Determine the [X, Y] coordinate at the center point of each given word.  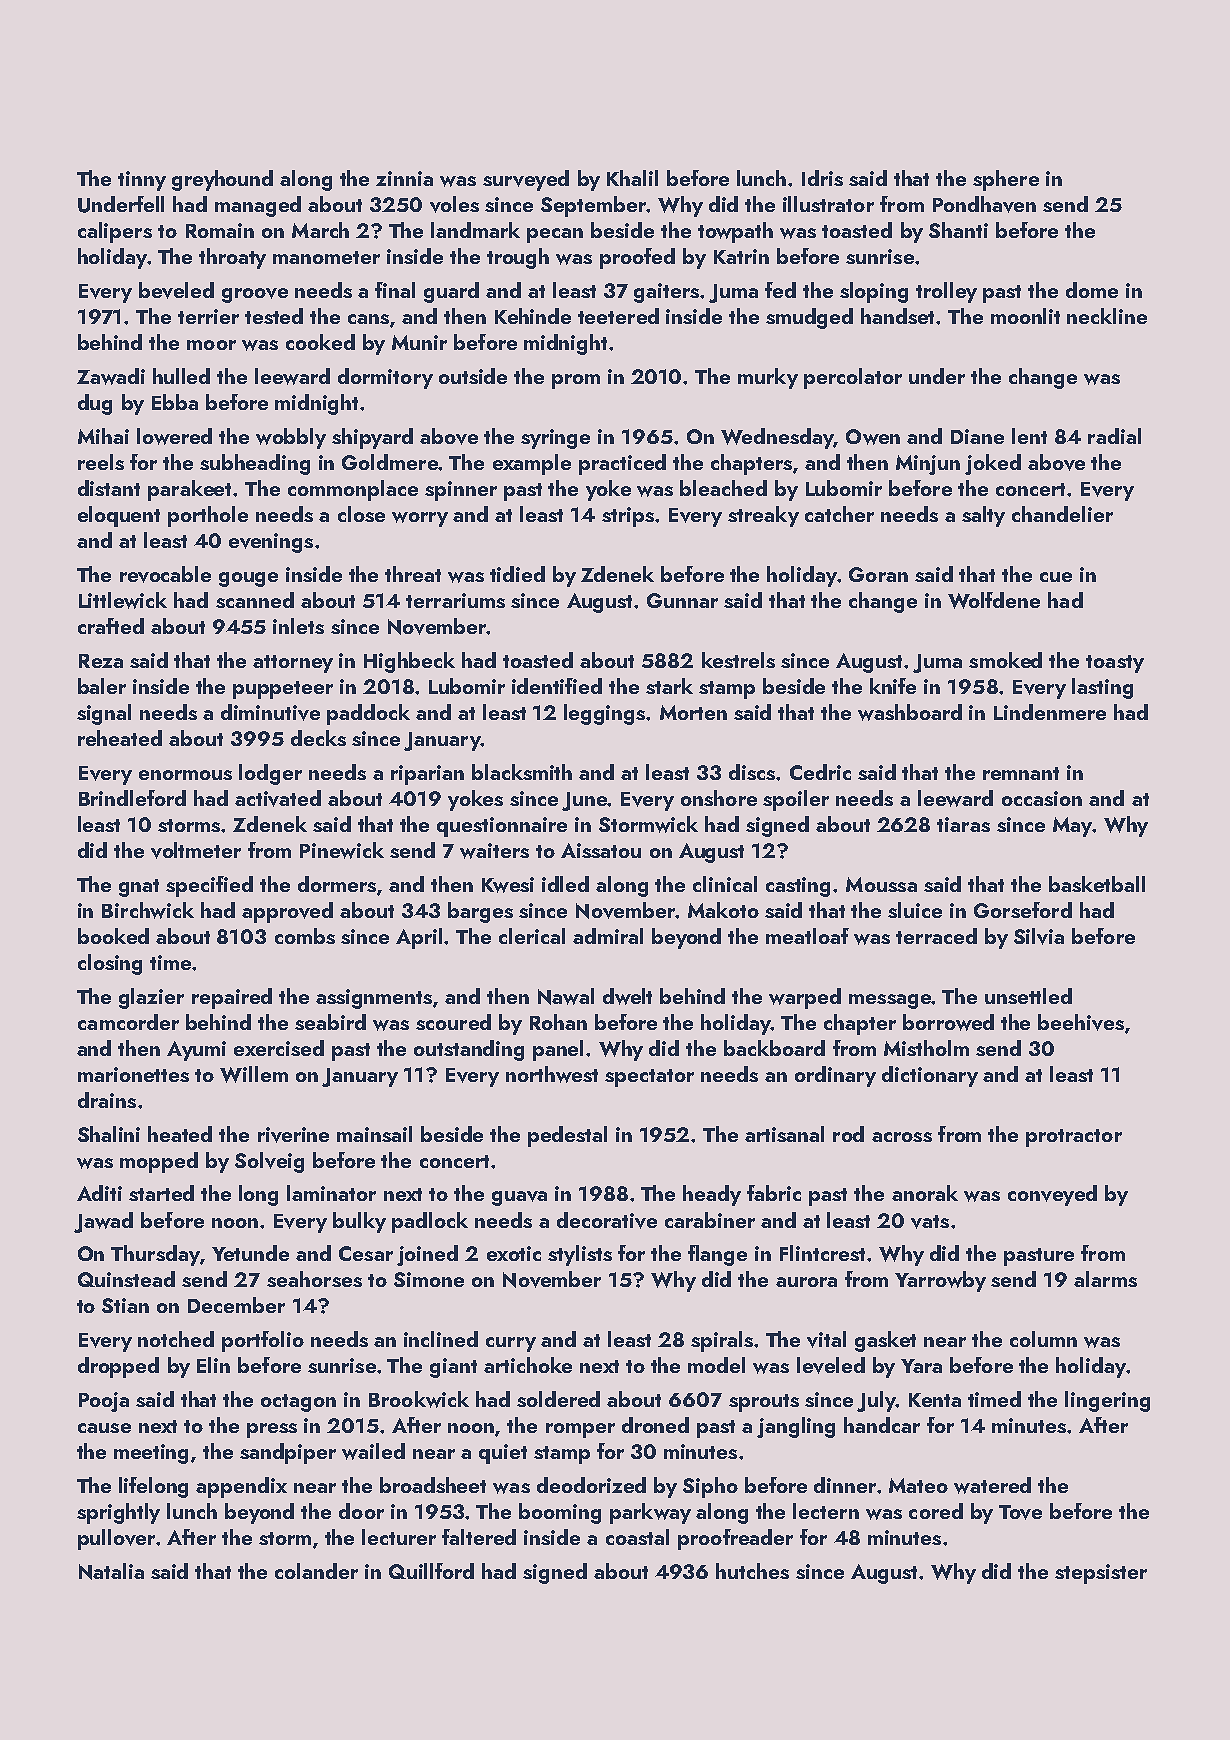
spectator [649, 1078]
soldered [558, 1399]
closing [110, 964]
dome [1092, 290]
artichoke [528, 1365]
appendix [241, 1487]
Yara [921, 1366]
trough [518, 258]
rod [848, 1134]
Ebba [175, 402]
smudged [809, 318]
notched [176, 1339]
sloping [874, 292]
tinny [142, 181]
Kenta [935, 1400]
